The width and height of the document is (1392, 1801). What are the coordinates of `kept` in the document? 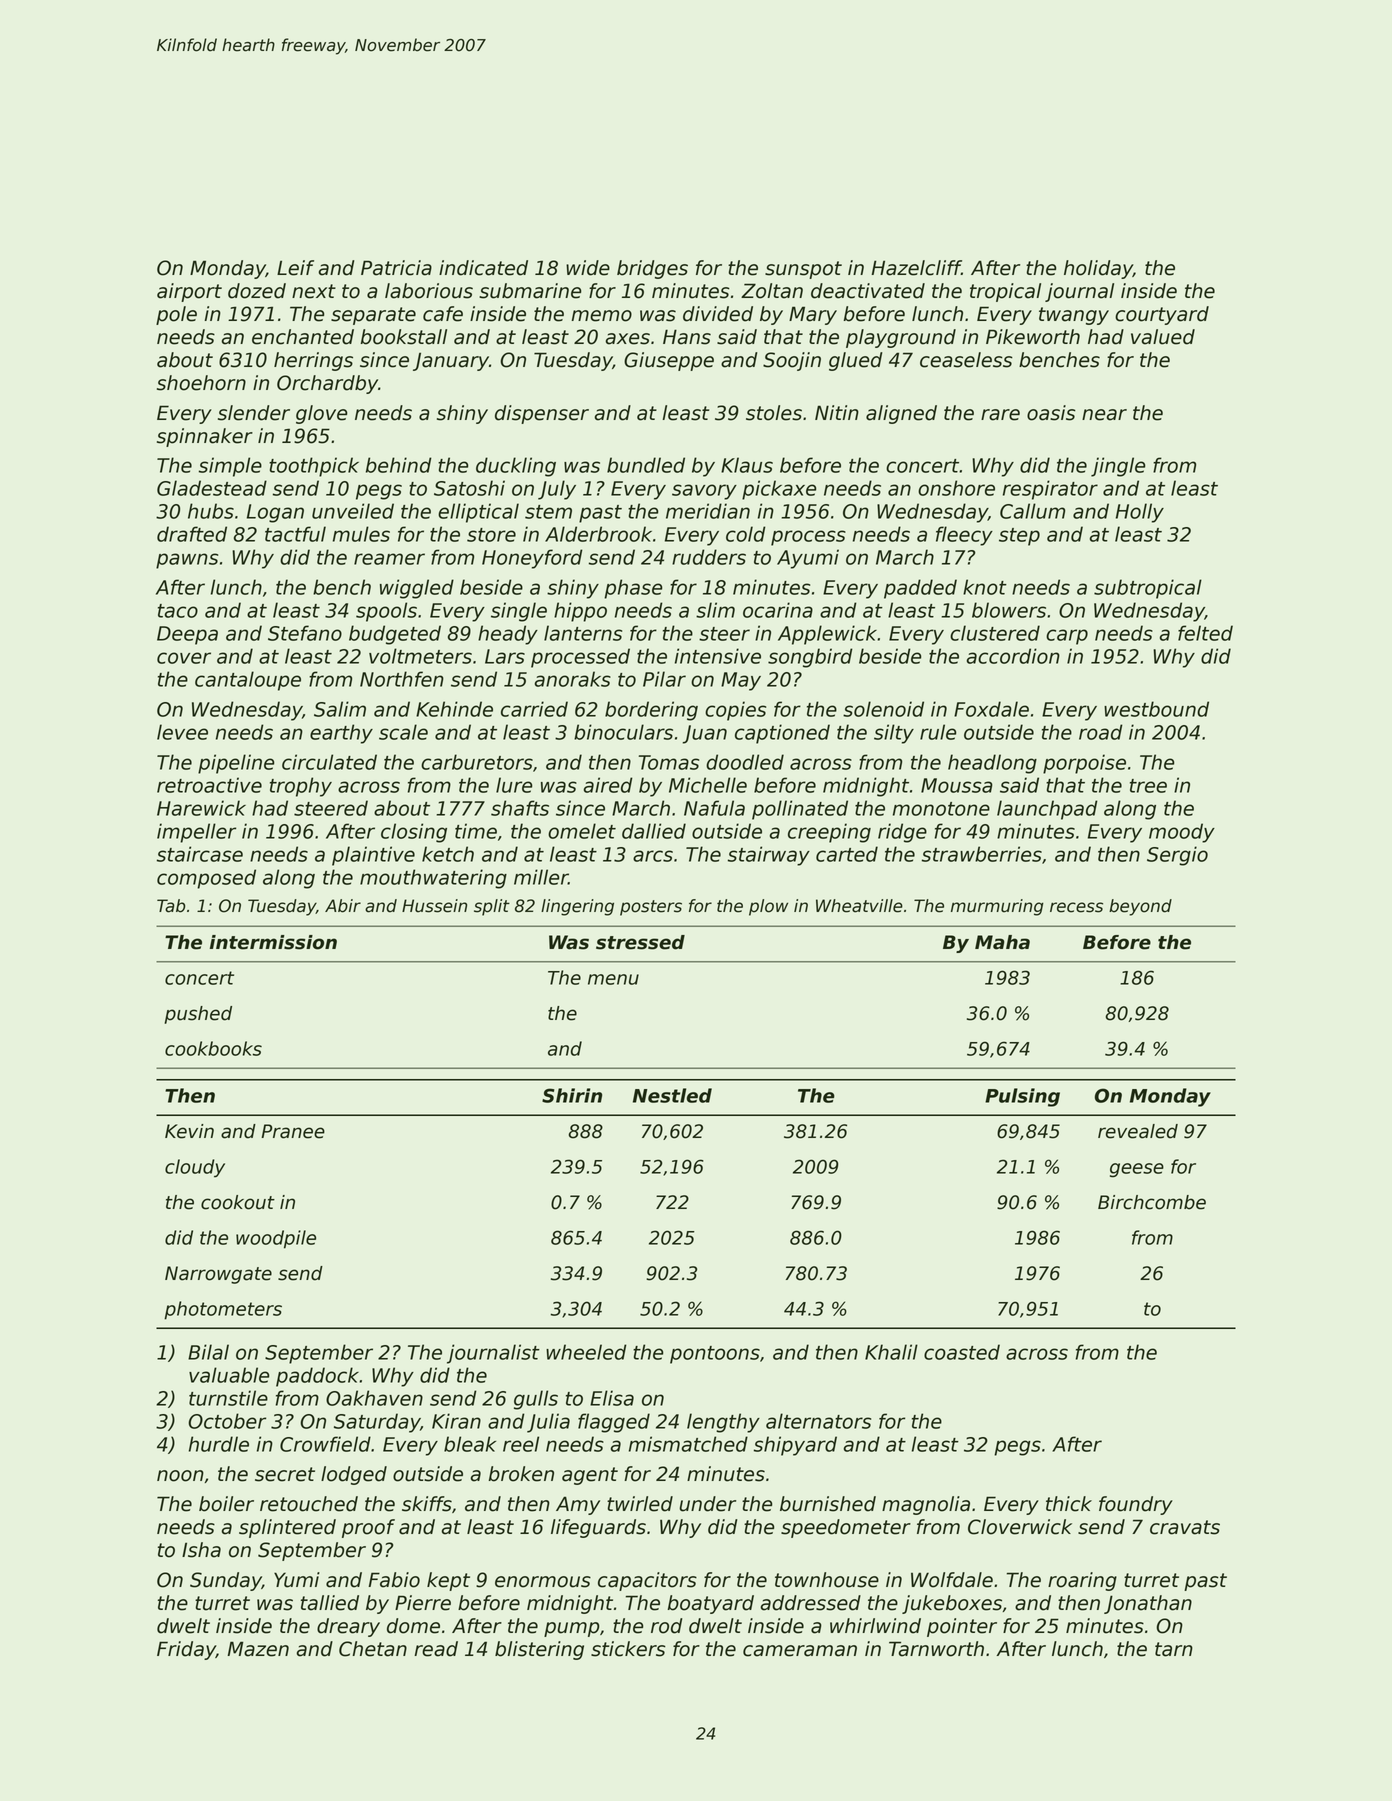 It's located at (448, 1581).
